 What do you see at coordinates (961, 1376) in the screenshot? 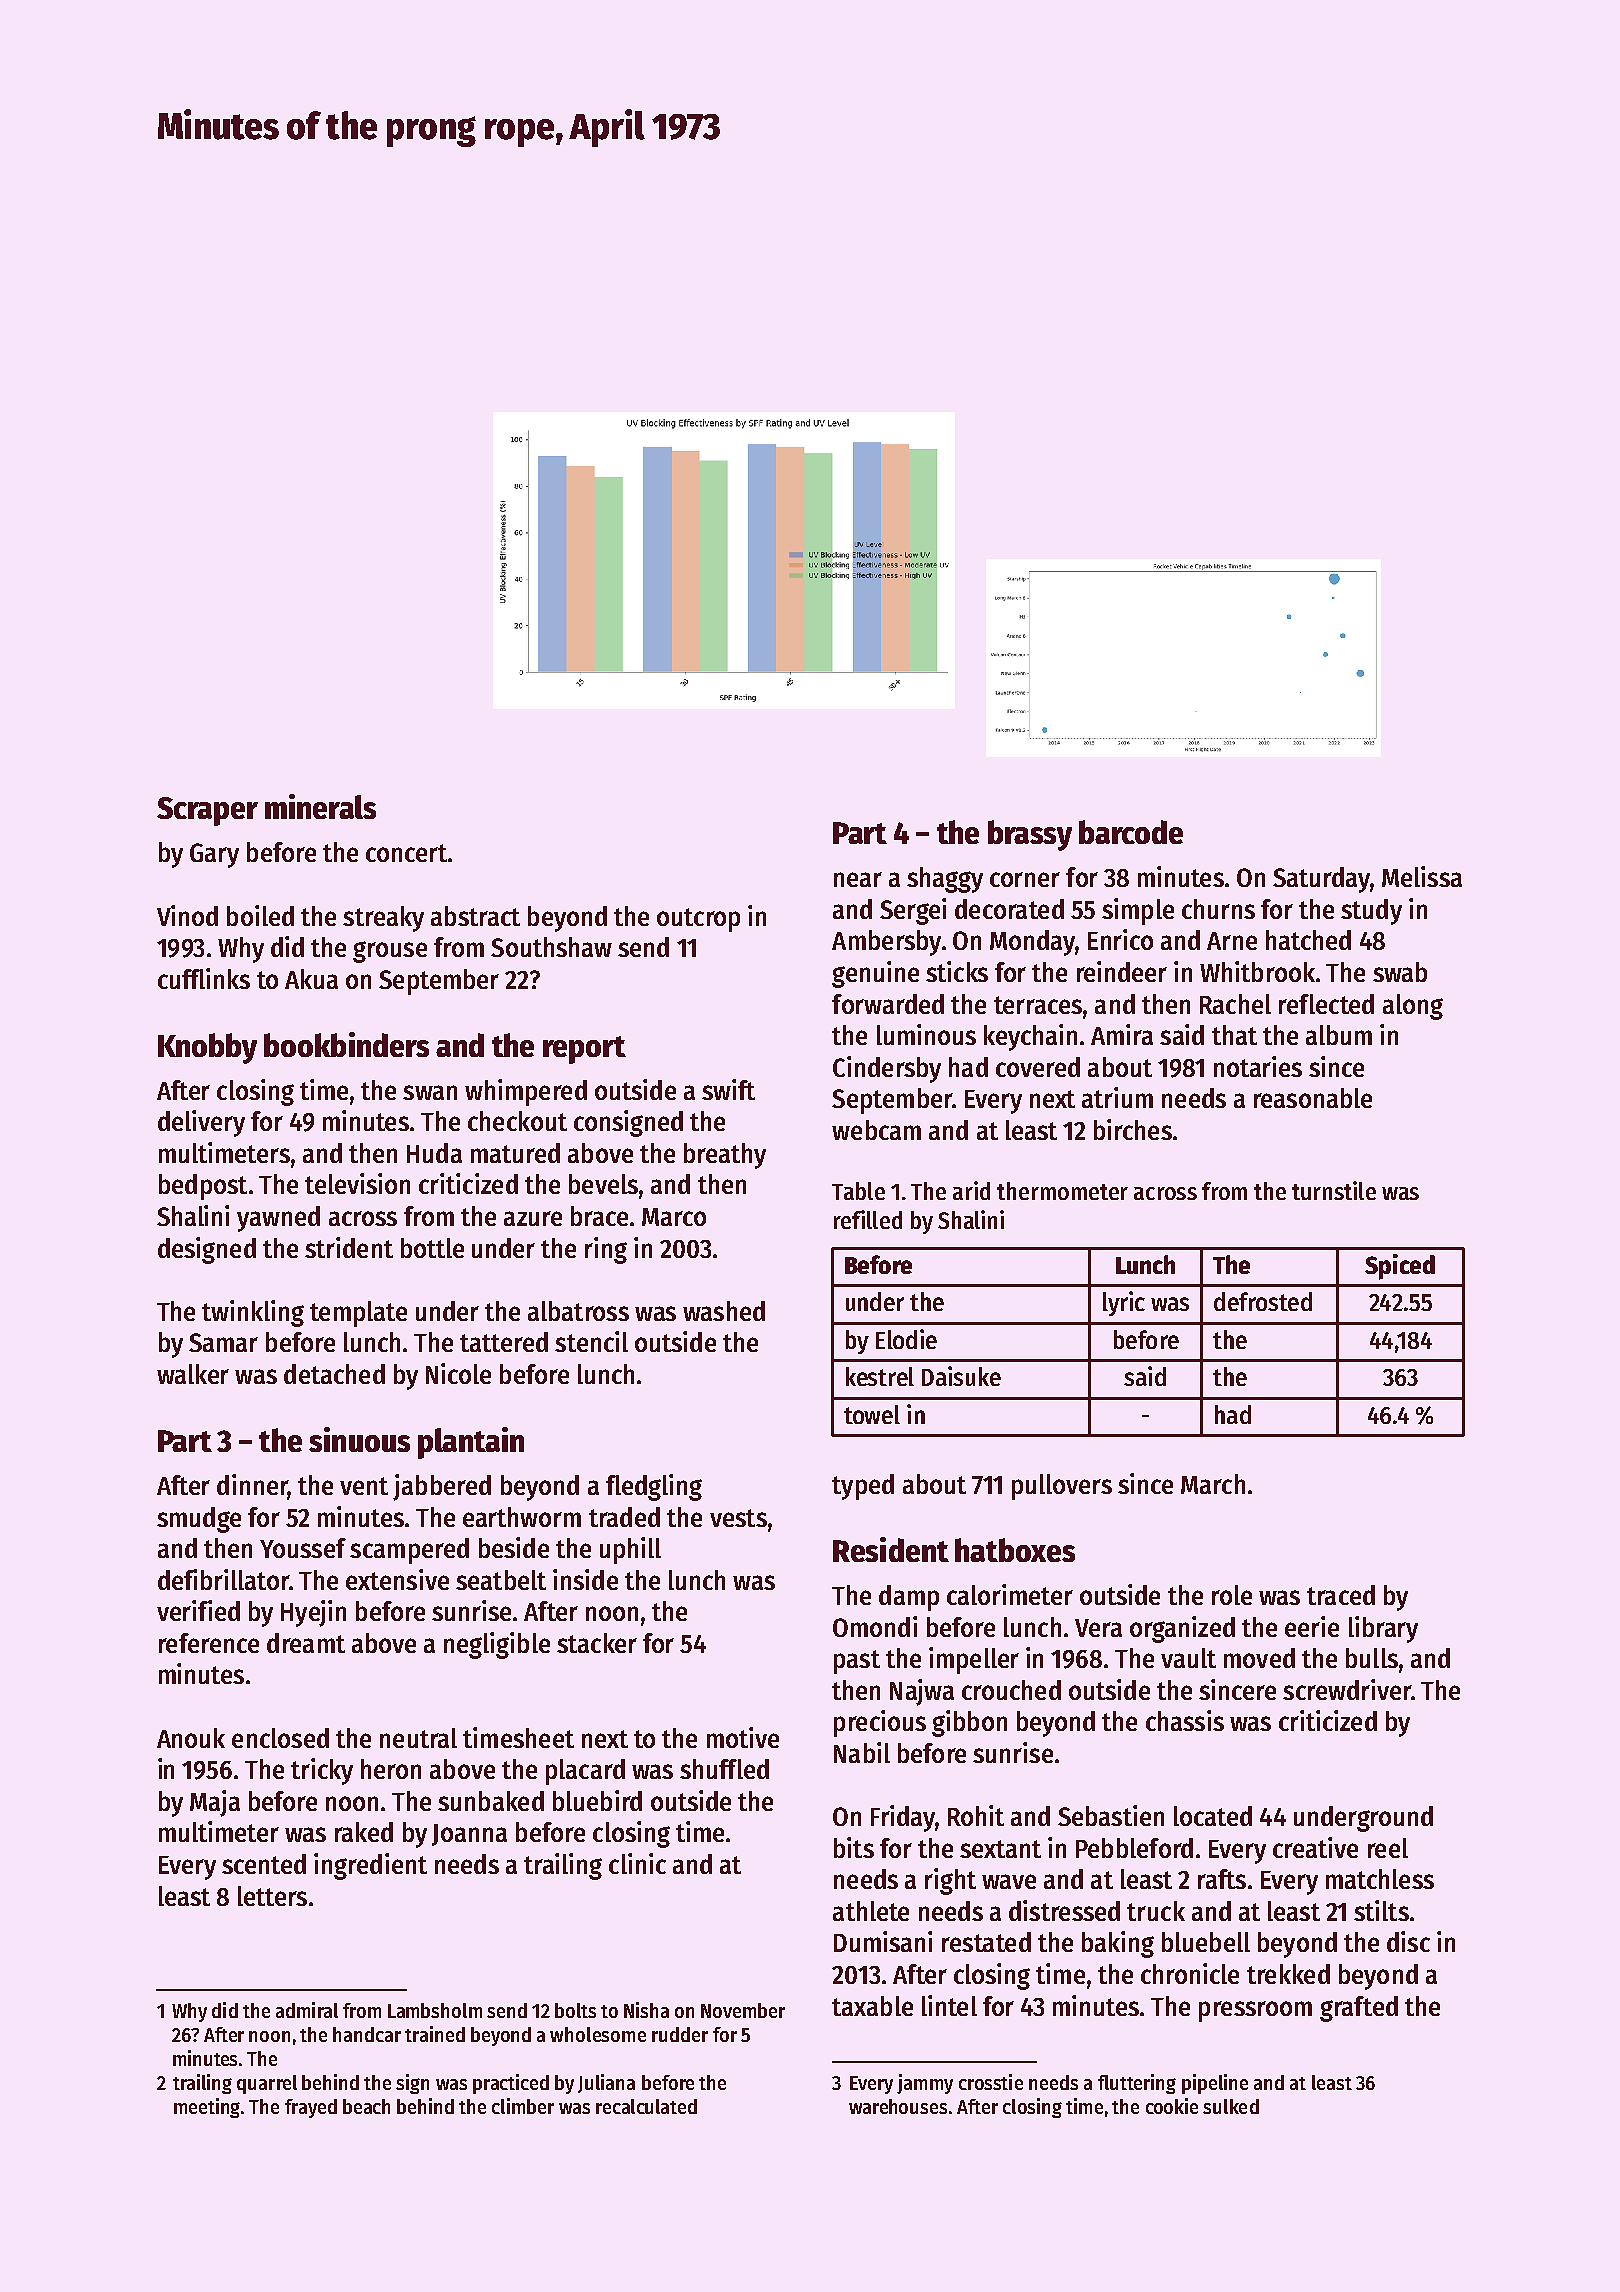
I see `Daisuke` at bounding box center [961, 1376].
